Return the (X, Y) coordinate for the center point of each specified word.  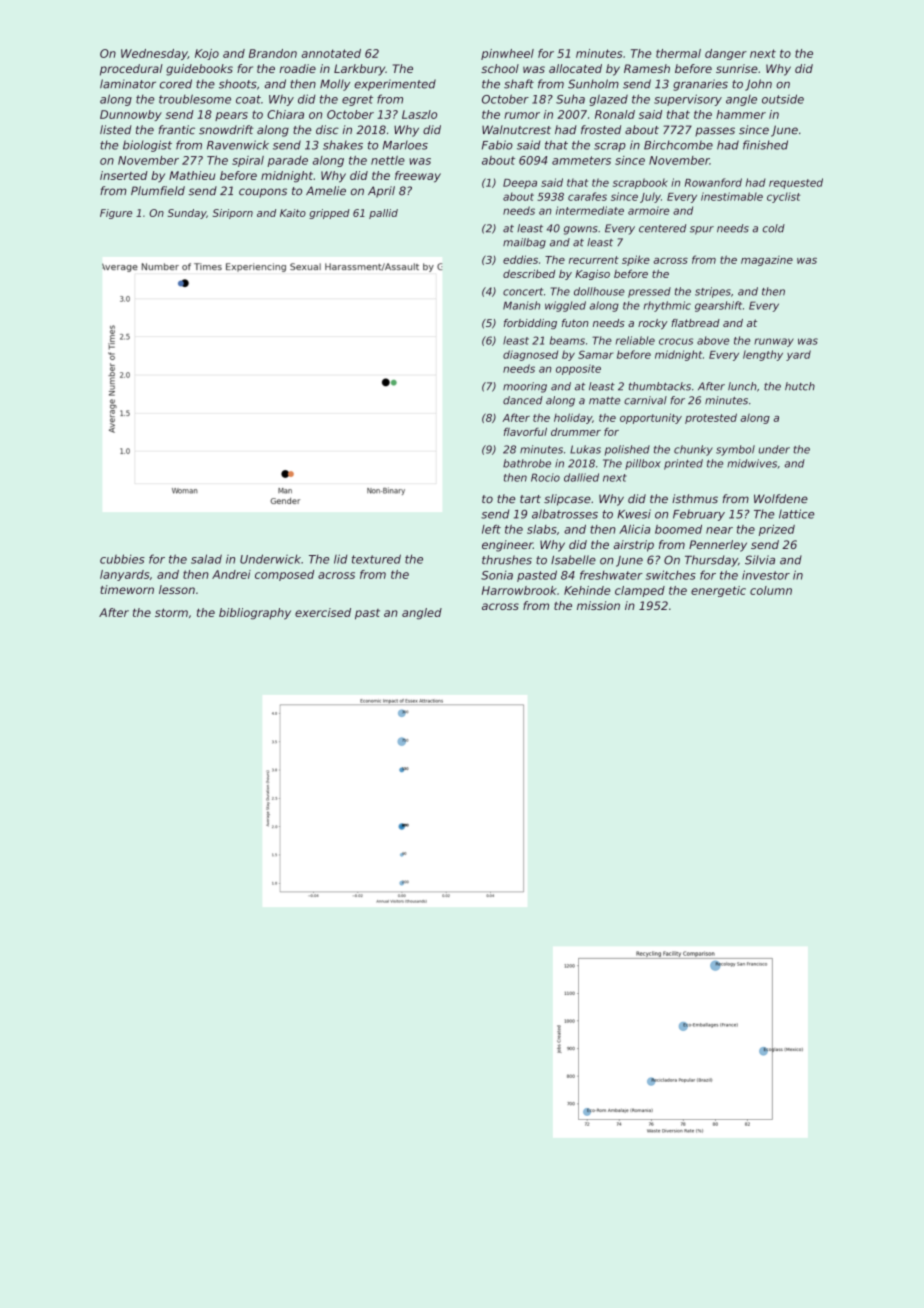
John (758, 85)
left (491, 529)
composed (284, 575)
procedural (131, 70)
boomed (678, 529)
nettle (388, 160)
